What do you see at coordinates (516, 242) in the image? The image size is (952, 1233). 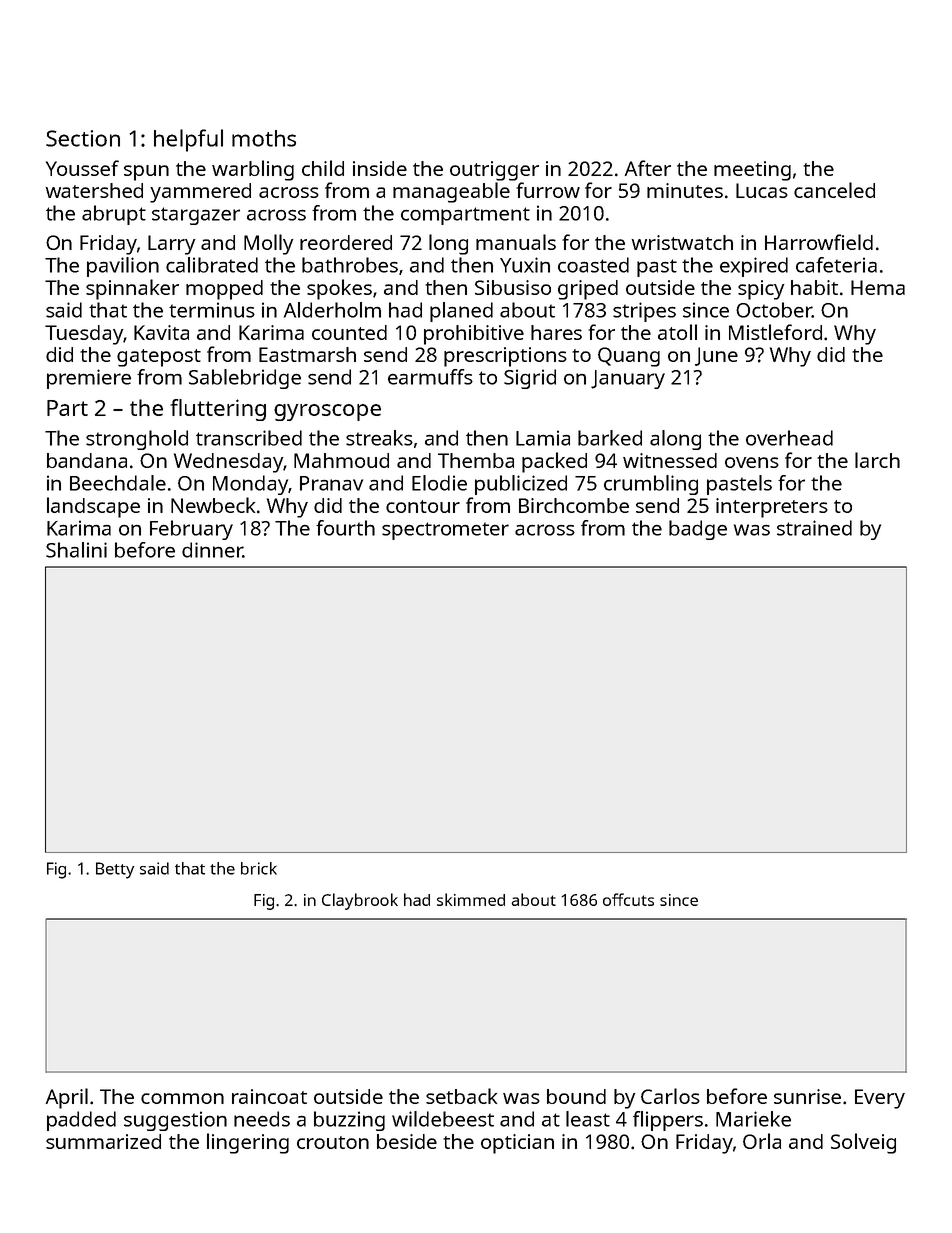 I see `manuals` at bounding box center [516, 242].
